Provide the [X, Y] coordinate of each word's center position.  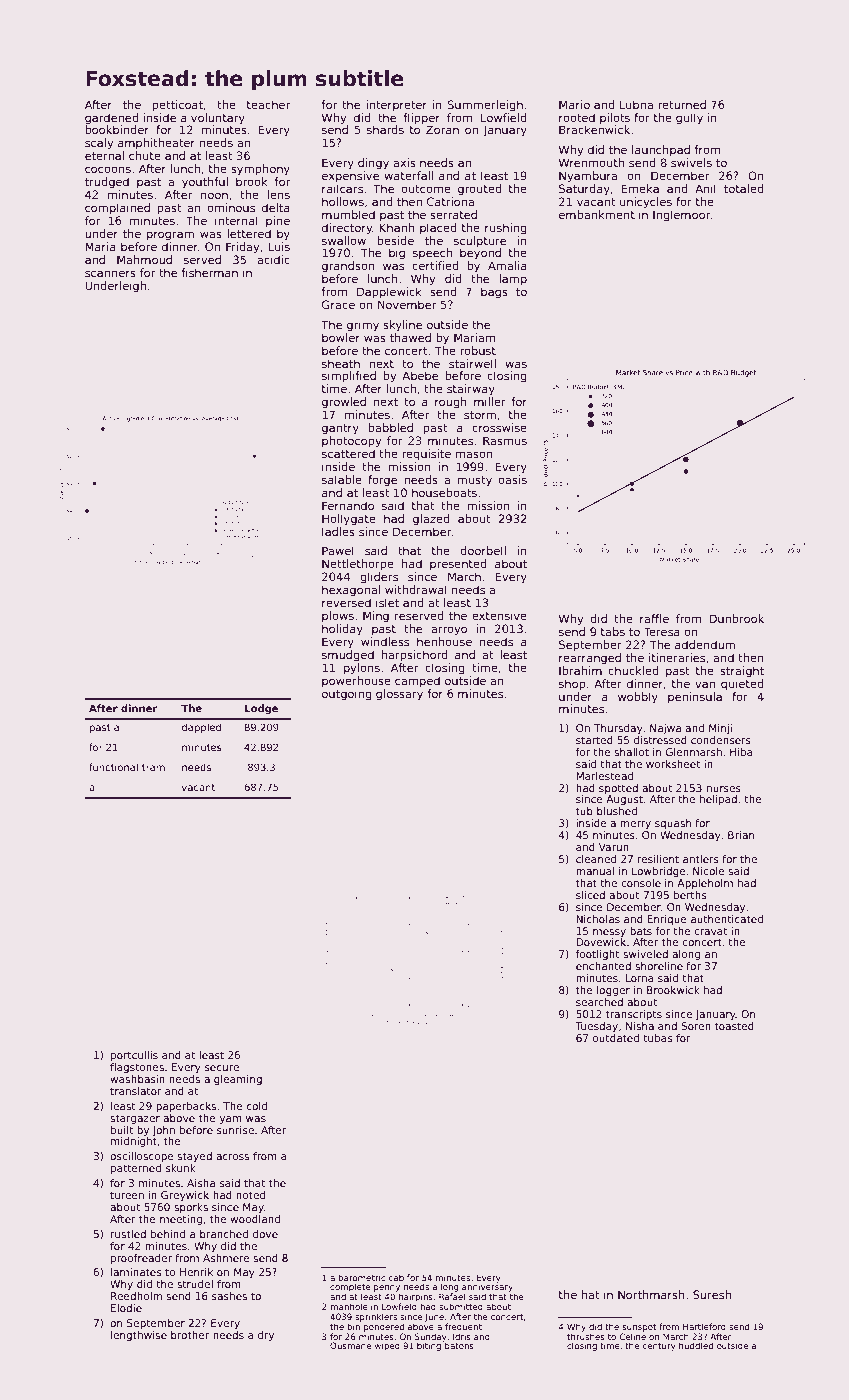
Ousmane [351, 1345]
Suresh [712, 1294]
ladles [338, 531]
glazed [431, 520]
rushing [506, 229]
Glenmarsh [694, 752]
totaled [744, 188]
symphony [260, 170]
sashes [229, 1296]
